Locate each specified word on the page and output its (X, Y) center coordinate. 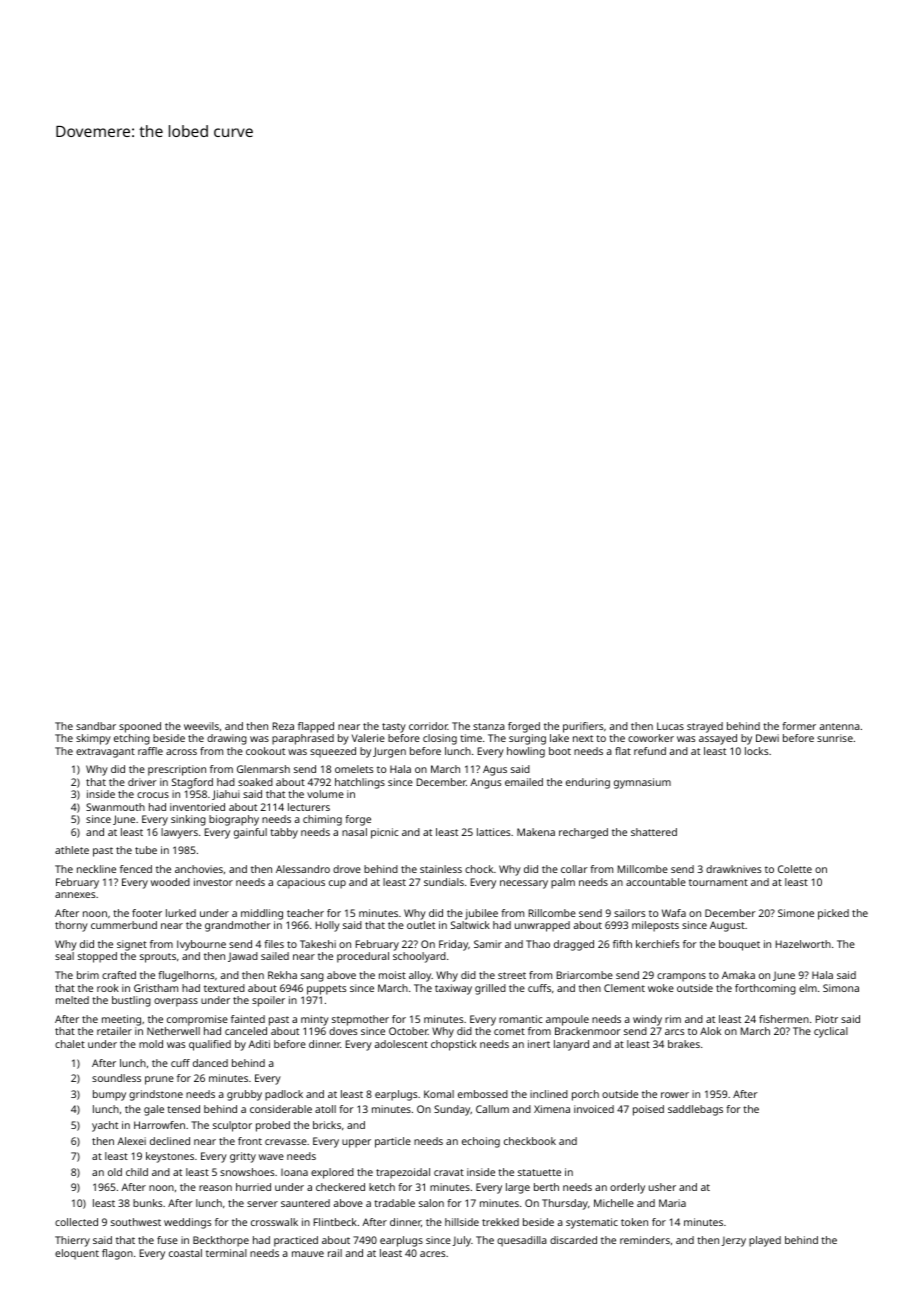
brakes (684, 1044)
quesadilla (522, 1241)
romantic (521, 1019)
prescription (177, 770)
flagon (117, 1254)
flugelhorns (186, 976)
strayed (705, 727)
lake (559, 738)
